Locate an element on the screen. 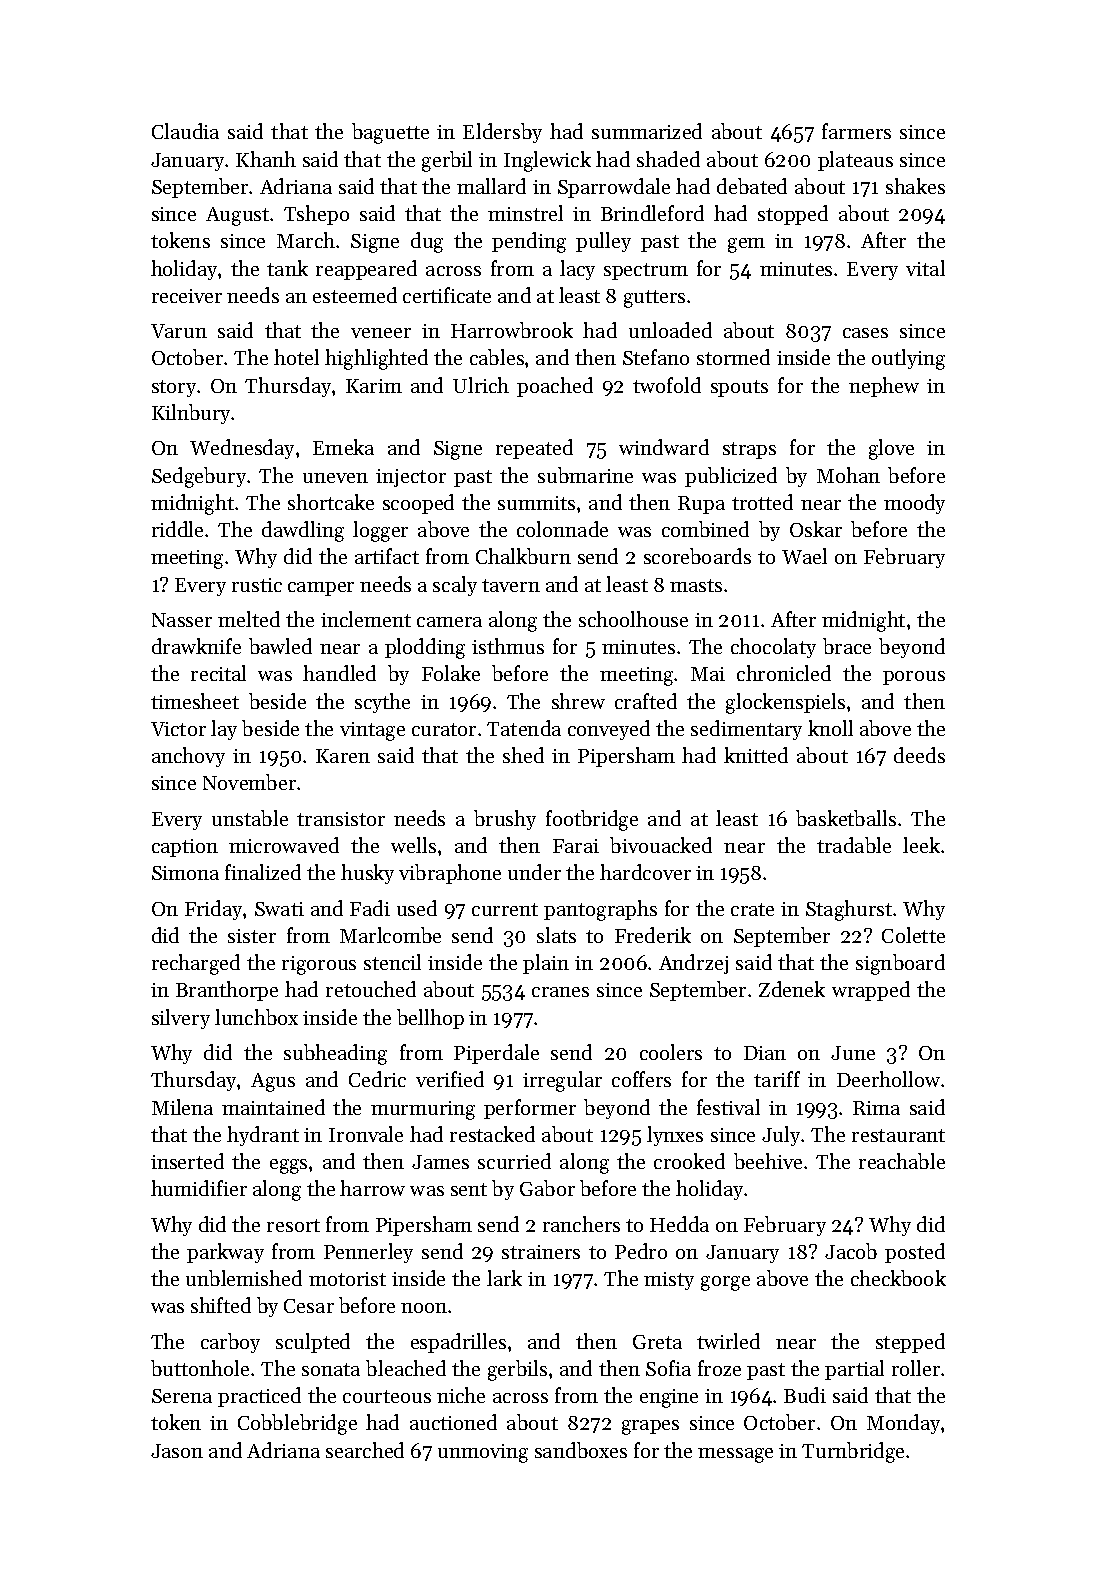 The height and width of the screenshot is (1588, 1097). baguette is located at coordinates (390, 133).
